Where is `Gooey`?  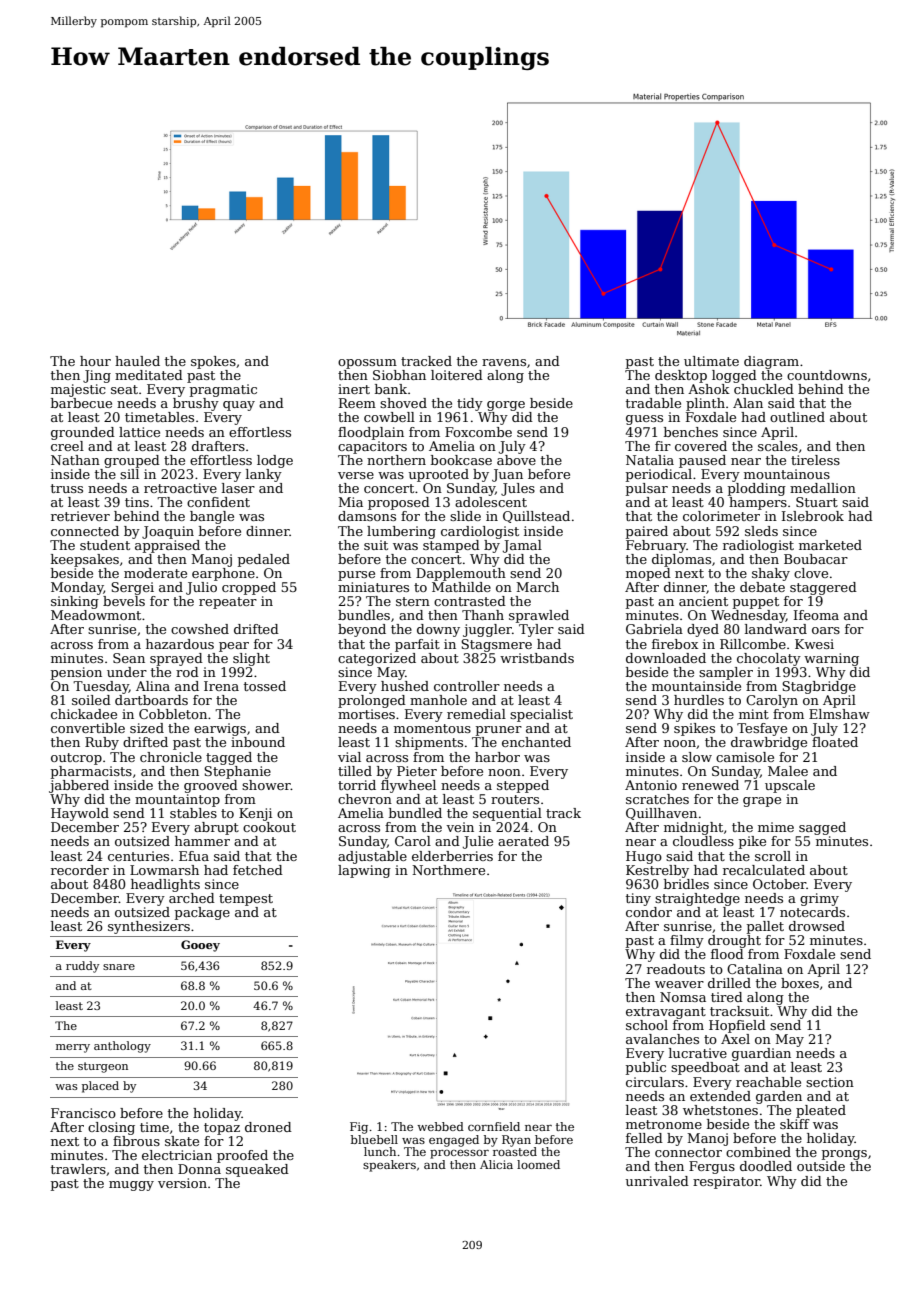
Gooey is located at coordinates (200, 946).
